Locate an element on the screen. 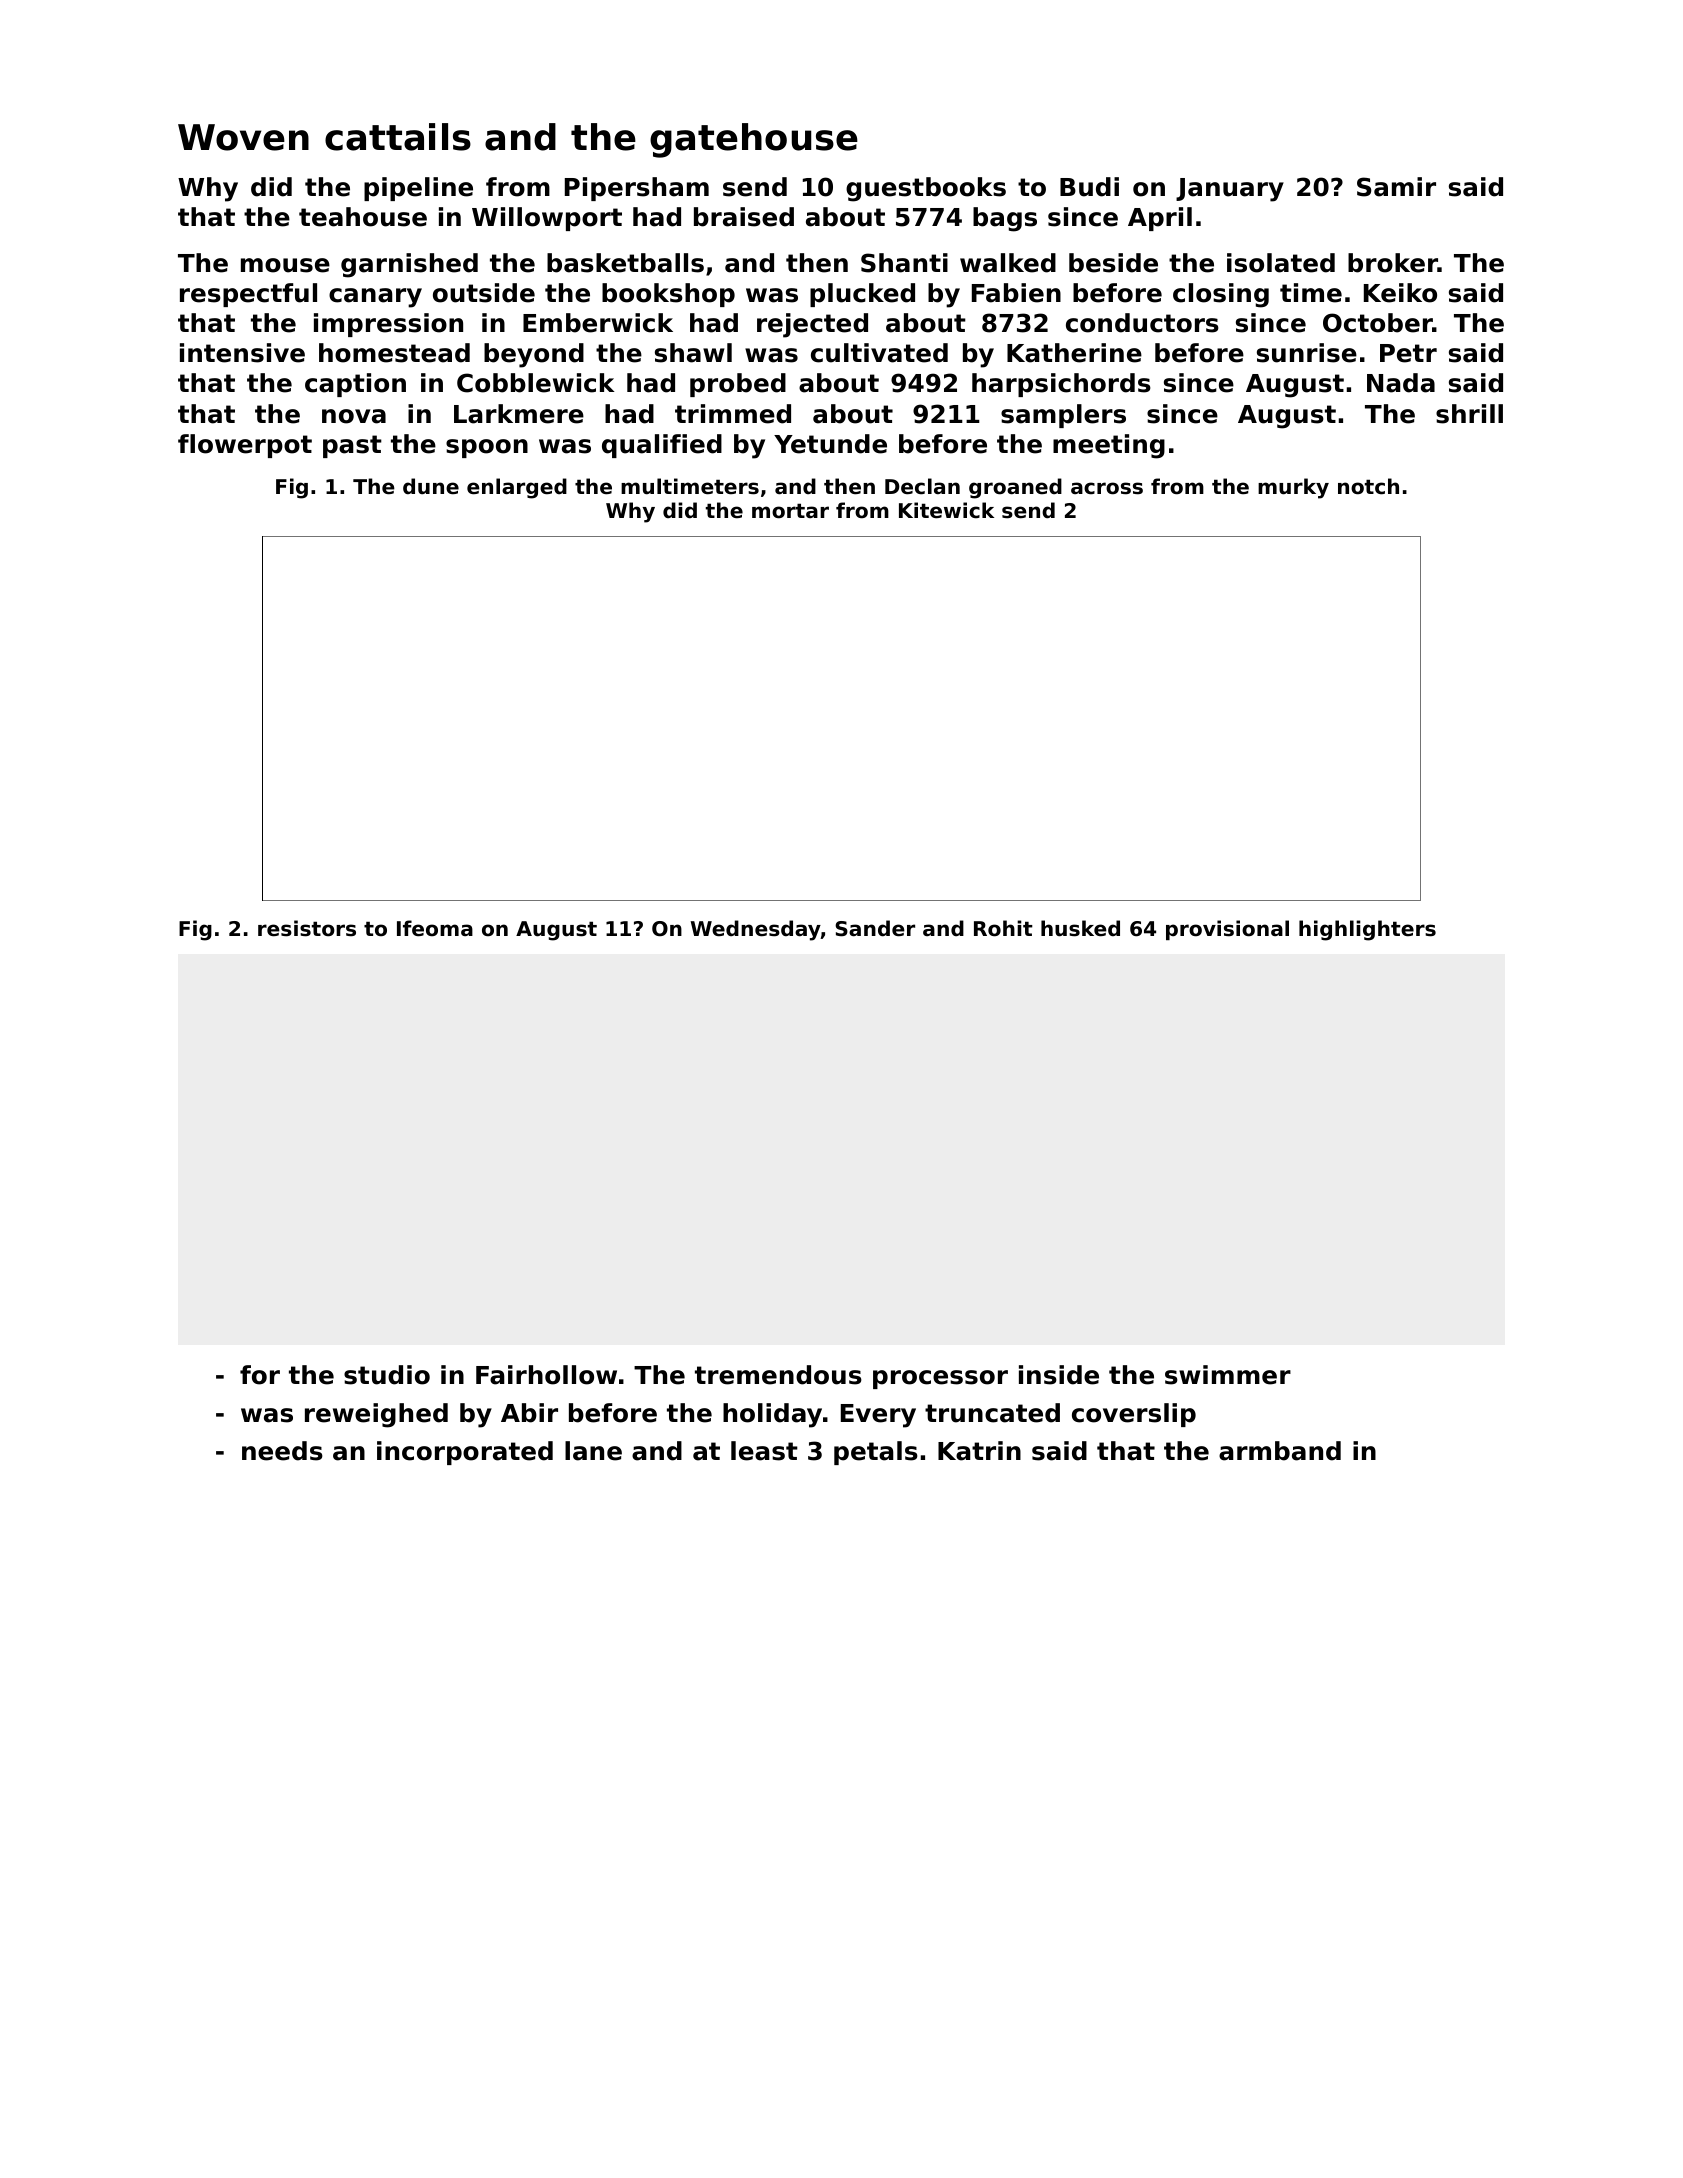 The width and height of the screenshot is (1683, 2178). Rohit is located at coordinates (1003, 928).
